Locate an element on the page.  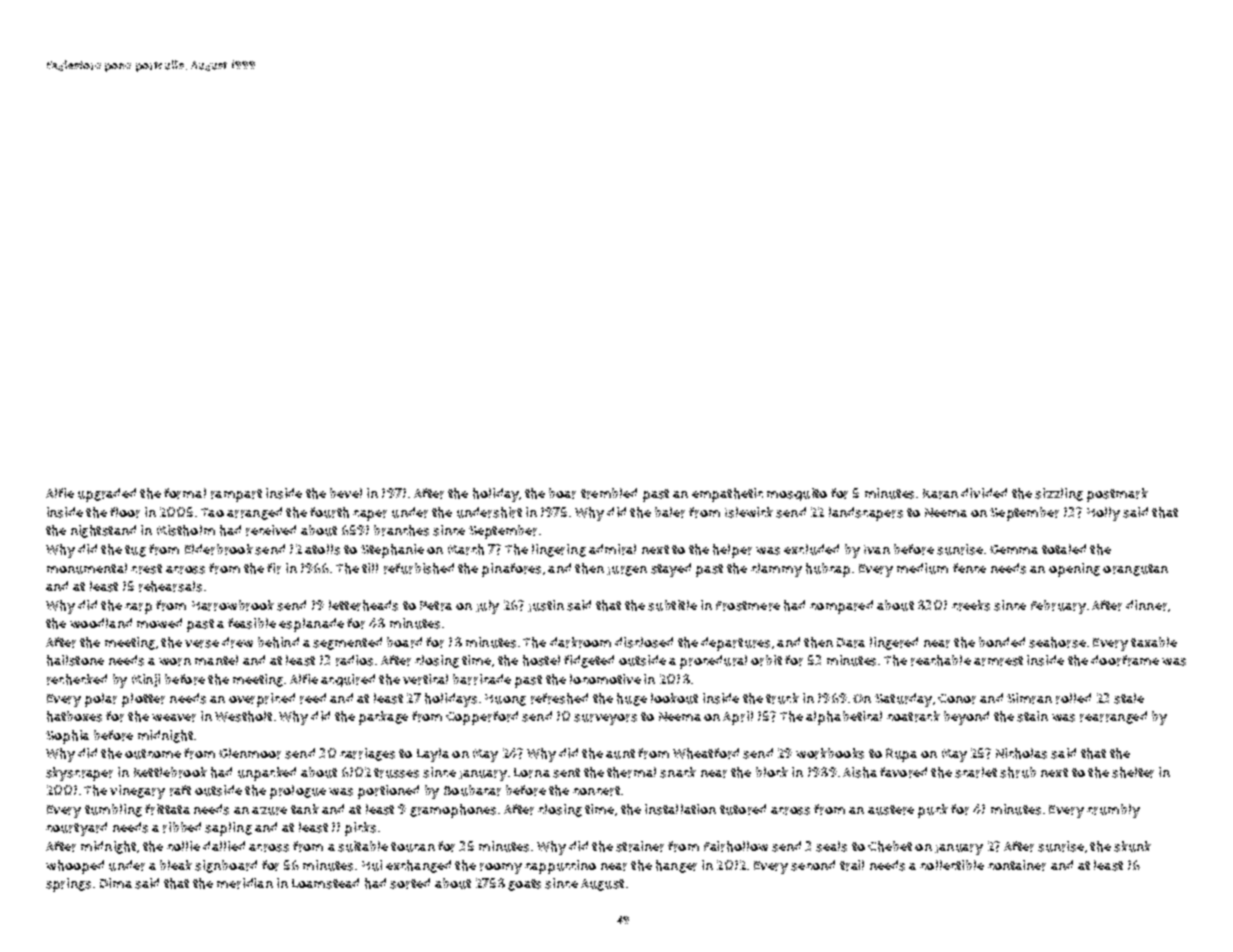
container is located at coordinates (1017, 865).
